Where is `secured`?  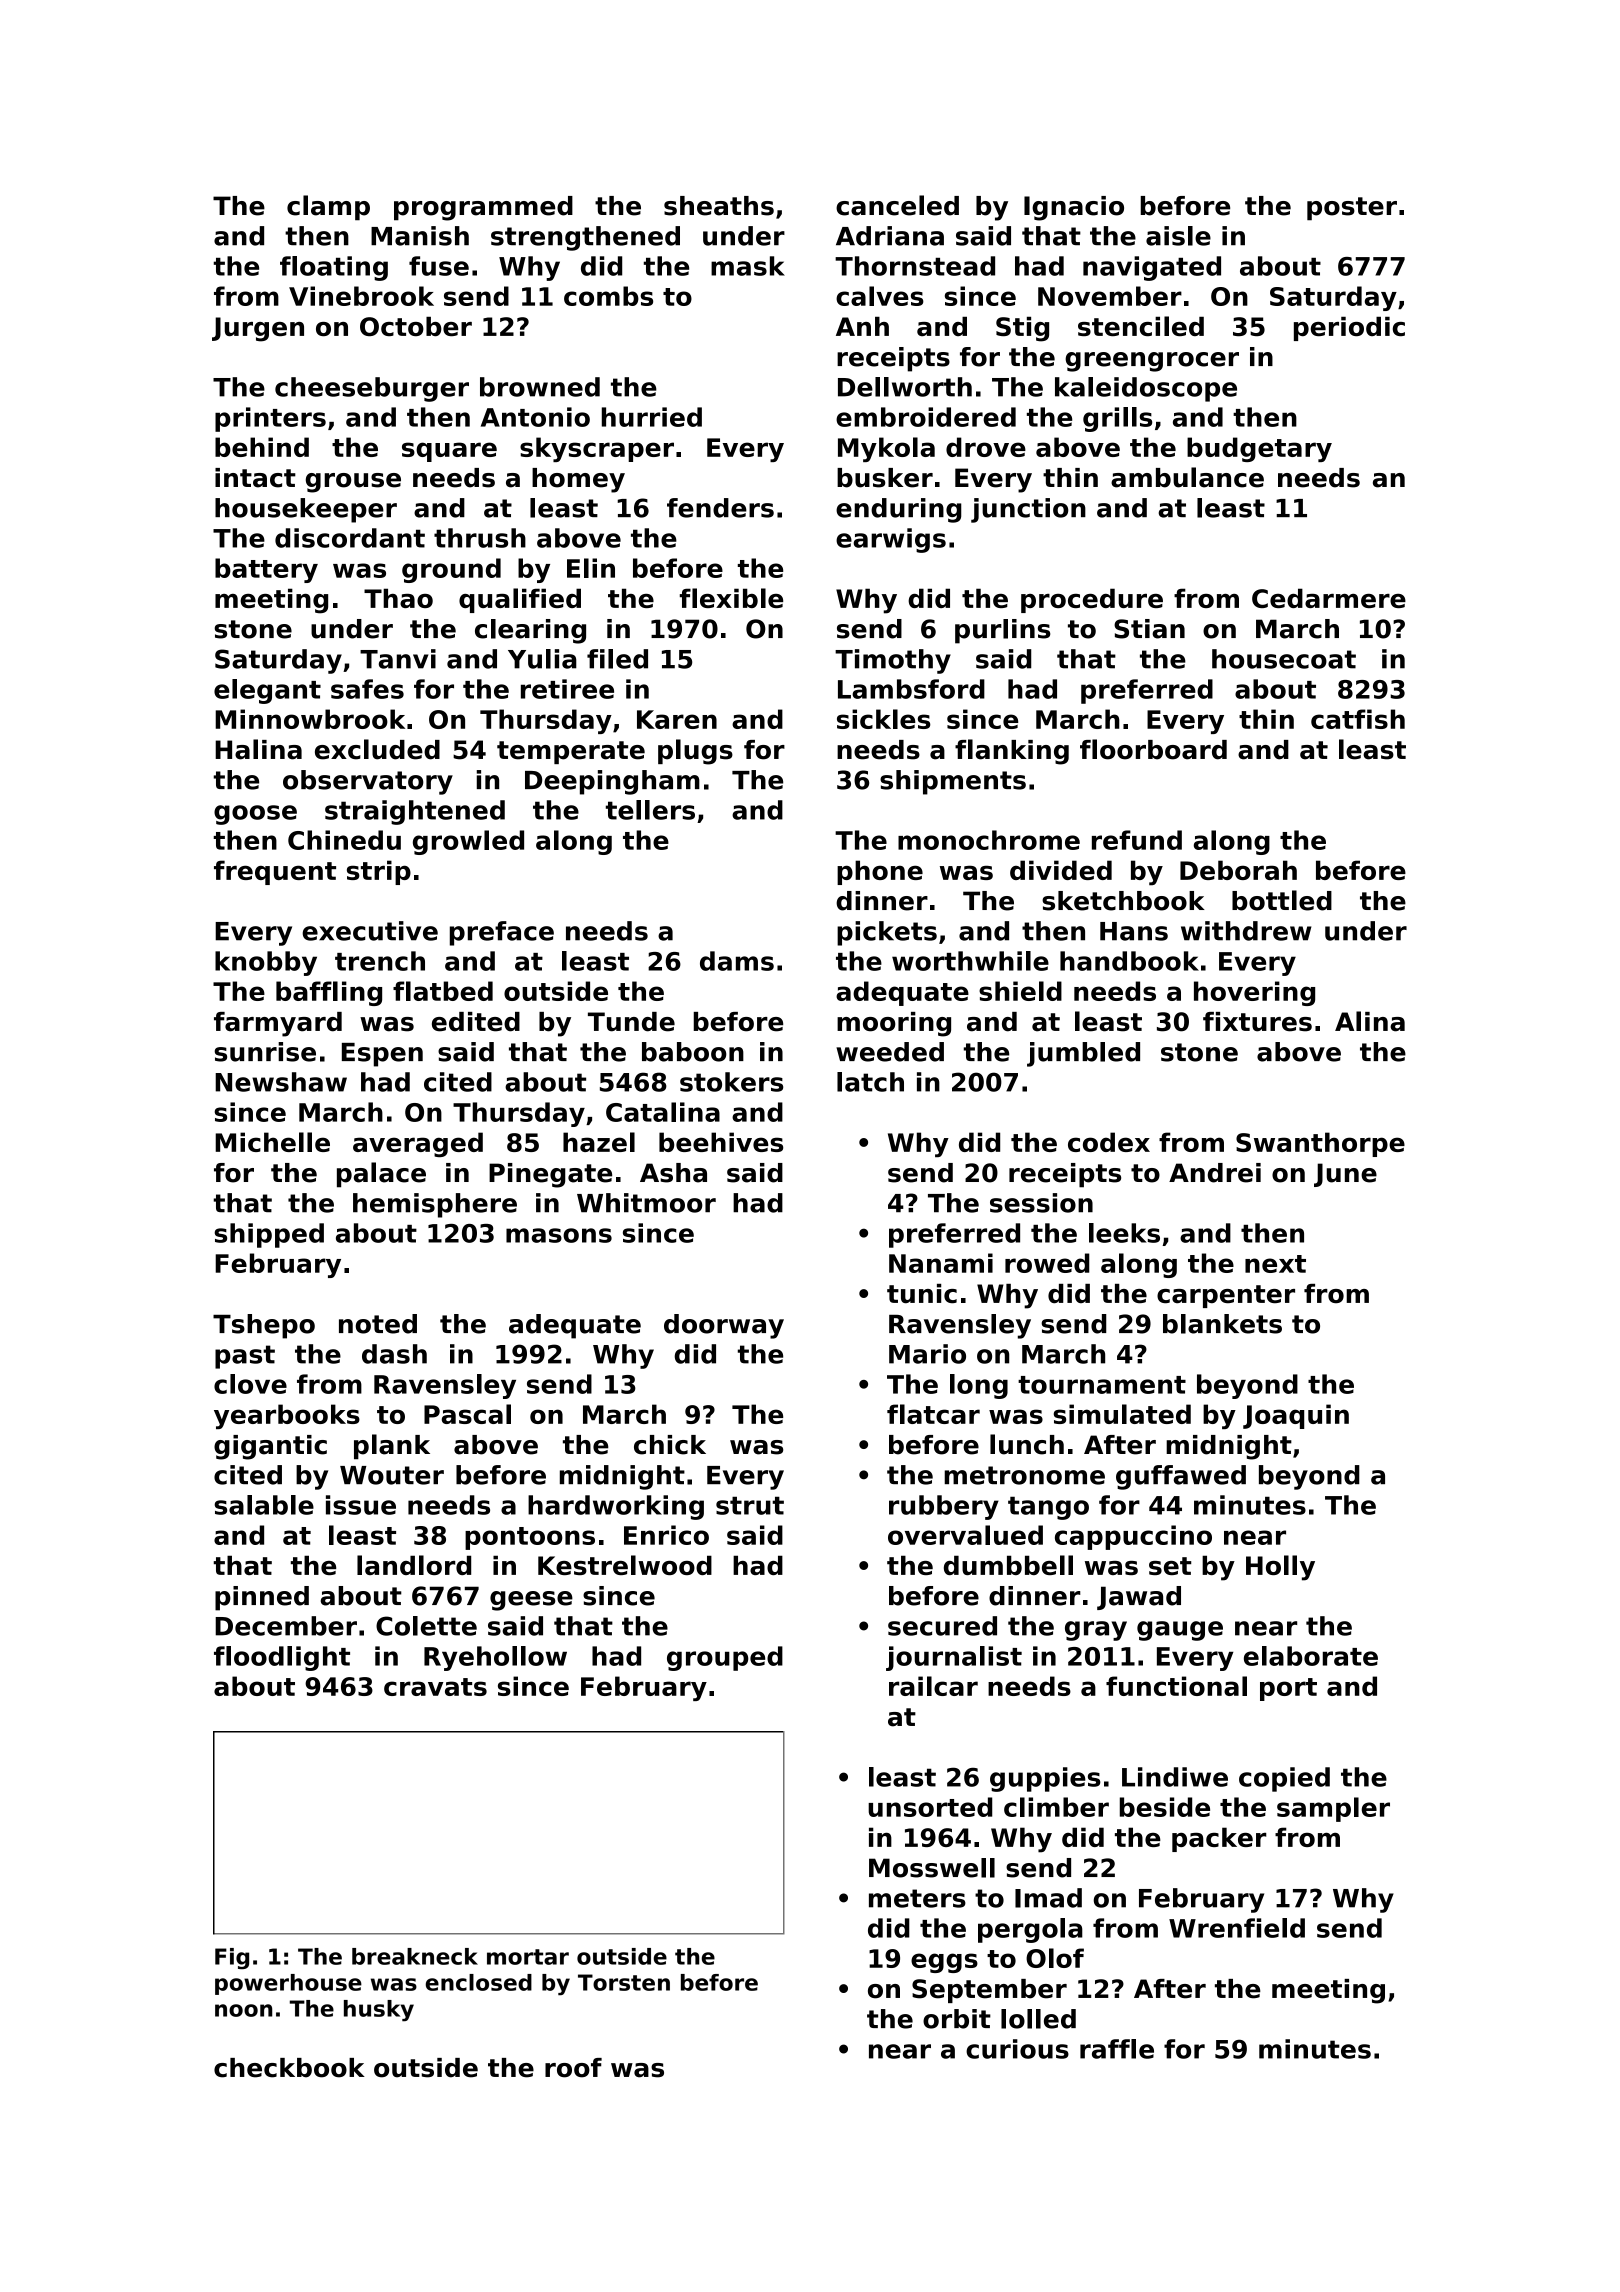
secured is located at coordinates (942, 1626).
